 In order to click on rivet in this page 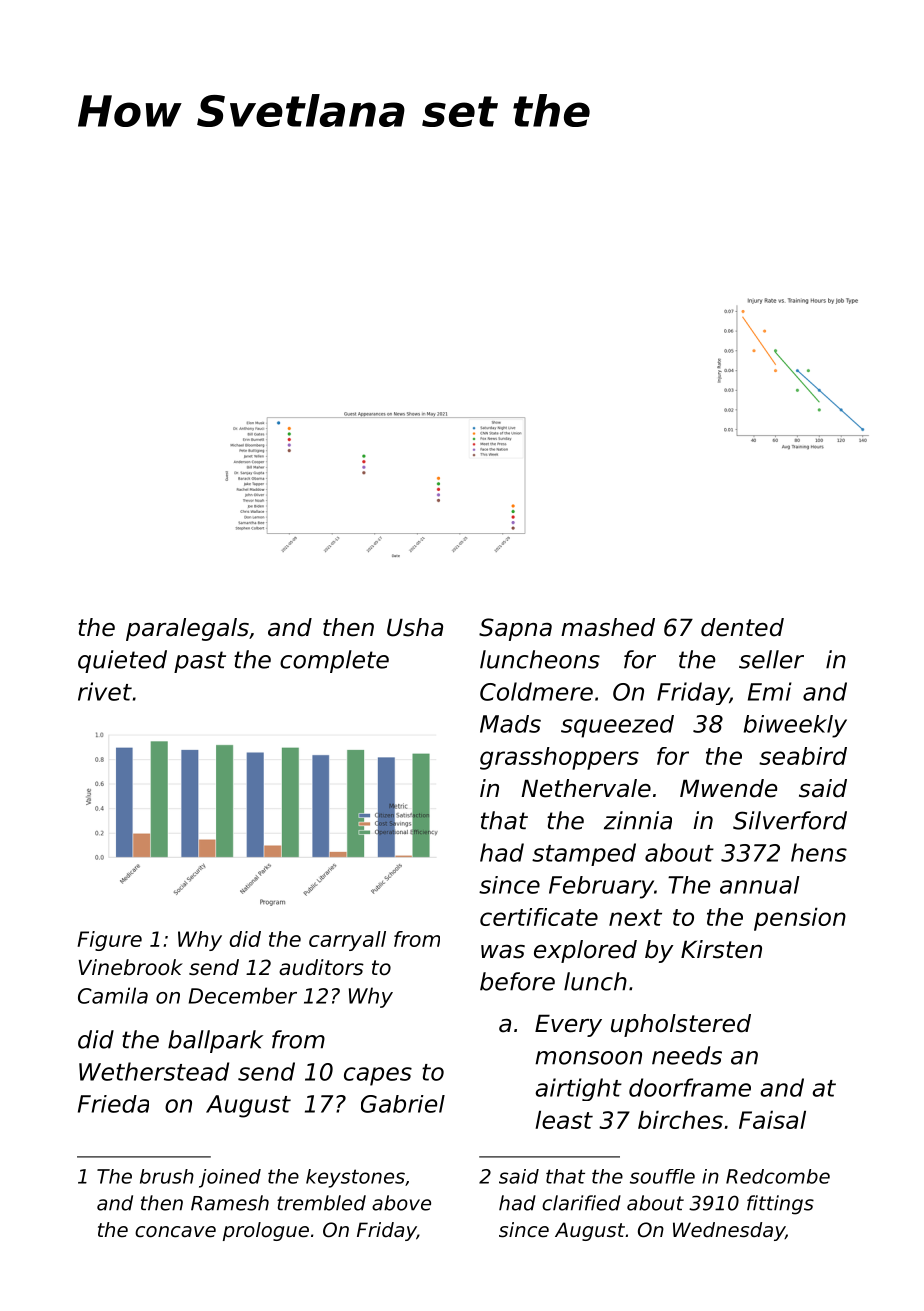, I will do `click(105, 691)`.
